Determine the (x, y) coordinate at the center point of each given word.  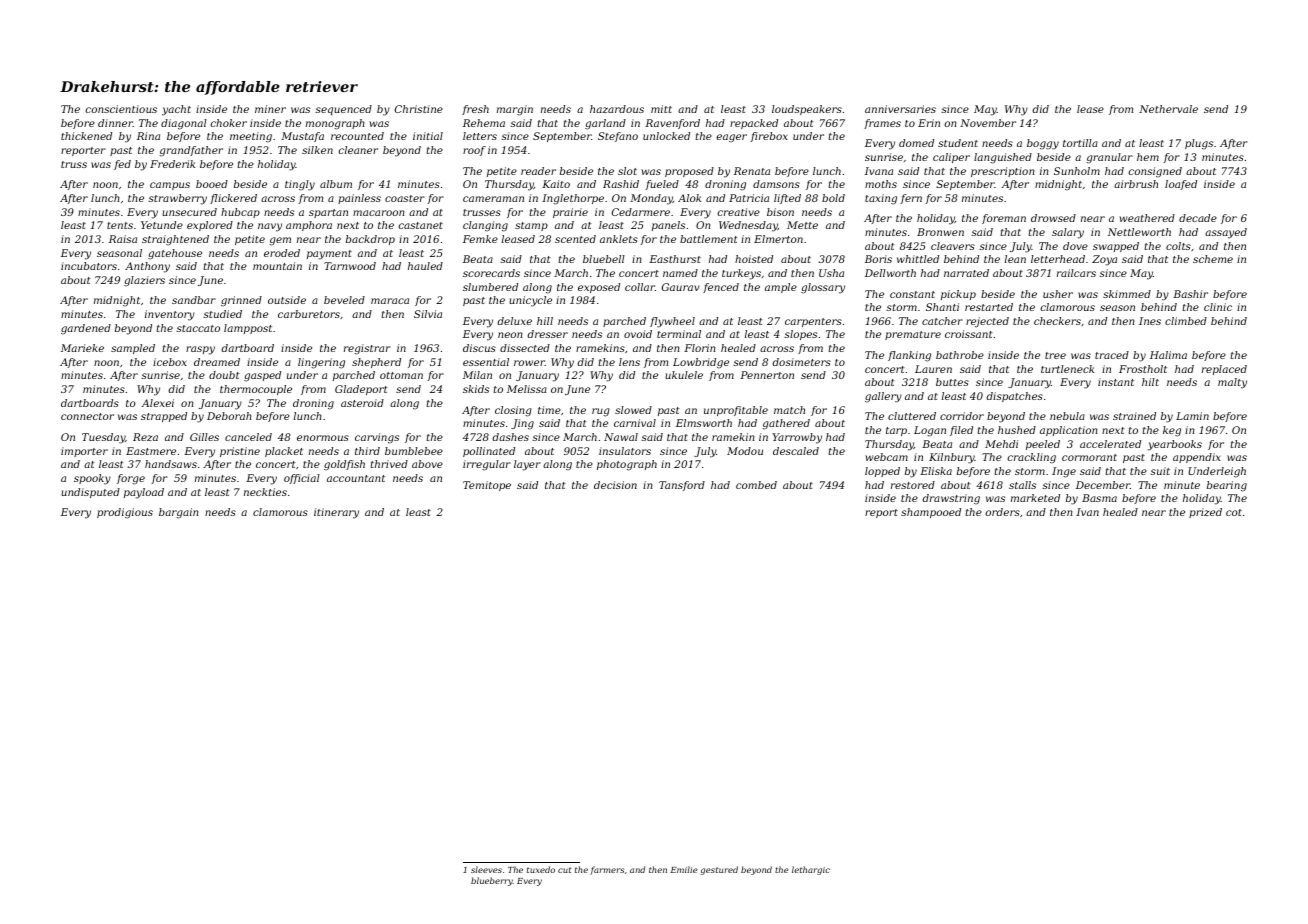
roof (474, 151)
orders (1003, 512)
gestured (719, 870)
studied (222, 314)
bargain (178, 513)
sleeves (486, 869)
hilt (1150, 382)
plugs (1199, 144)
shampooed (931, 513)
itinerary (336, 513)
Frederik (172, 164)
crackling (1032, 458)
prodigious (125, 513)
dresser (548, 334)
